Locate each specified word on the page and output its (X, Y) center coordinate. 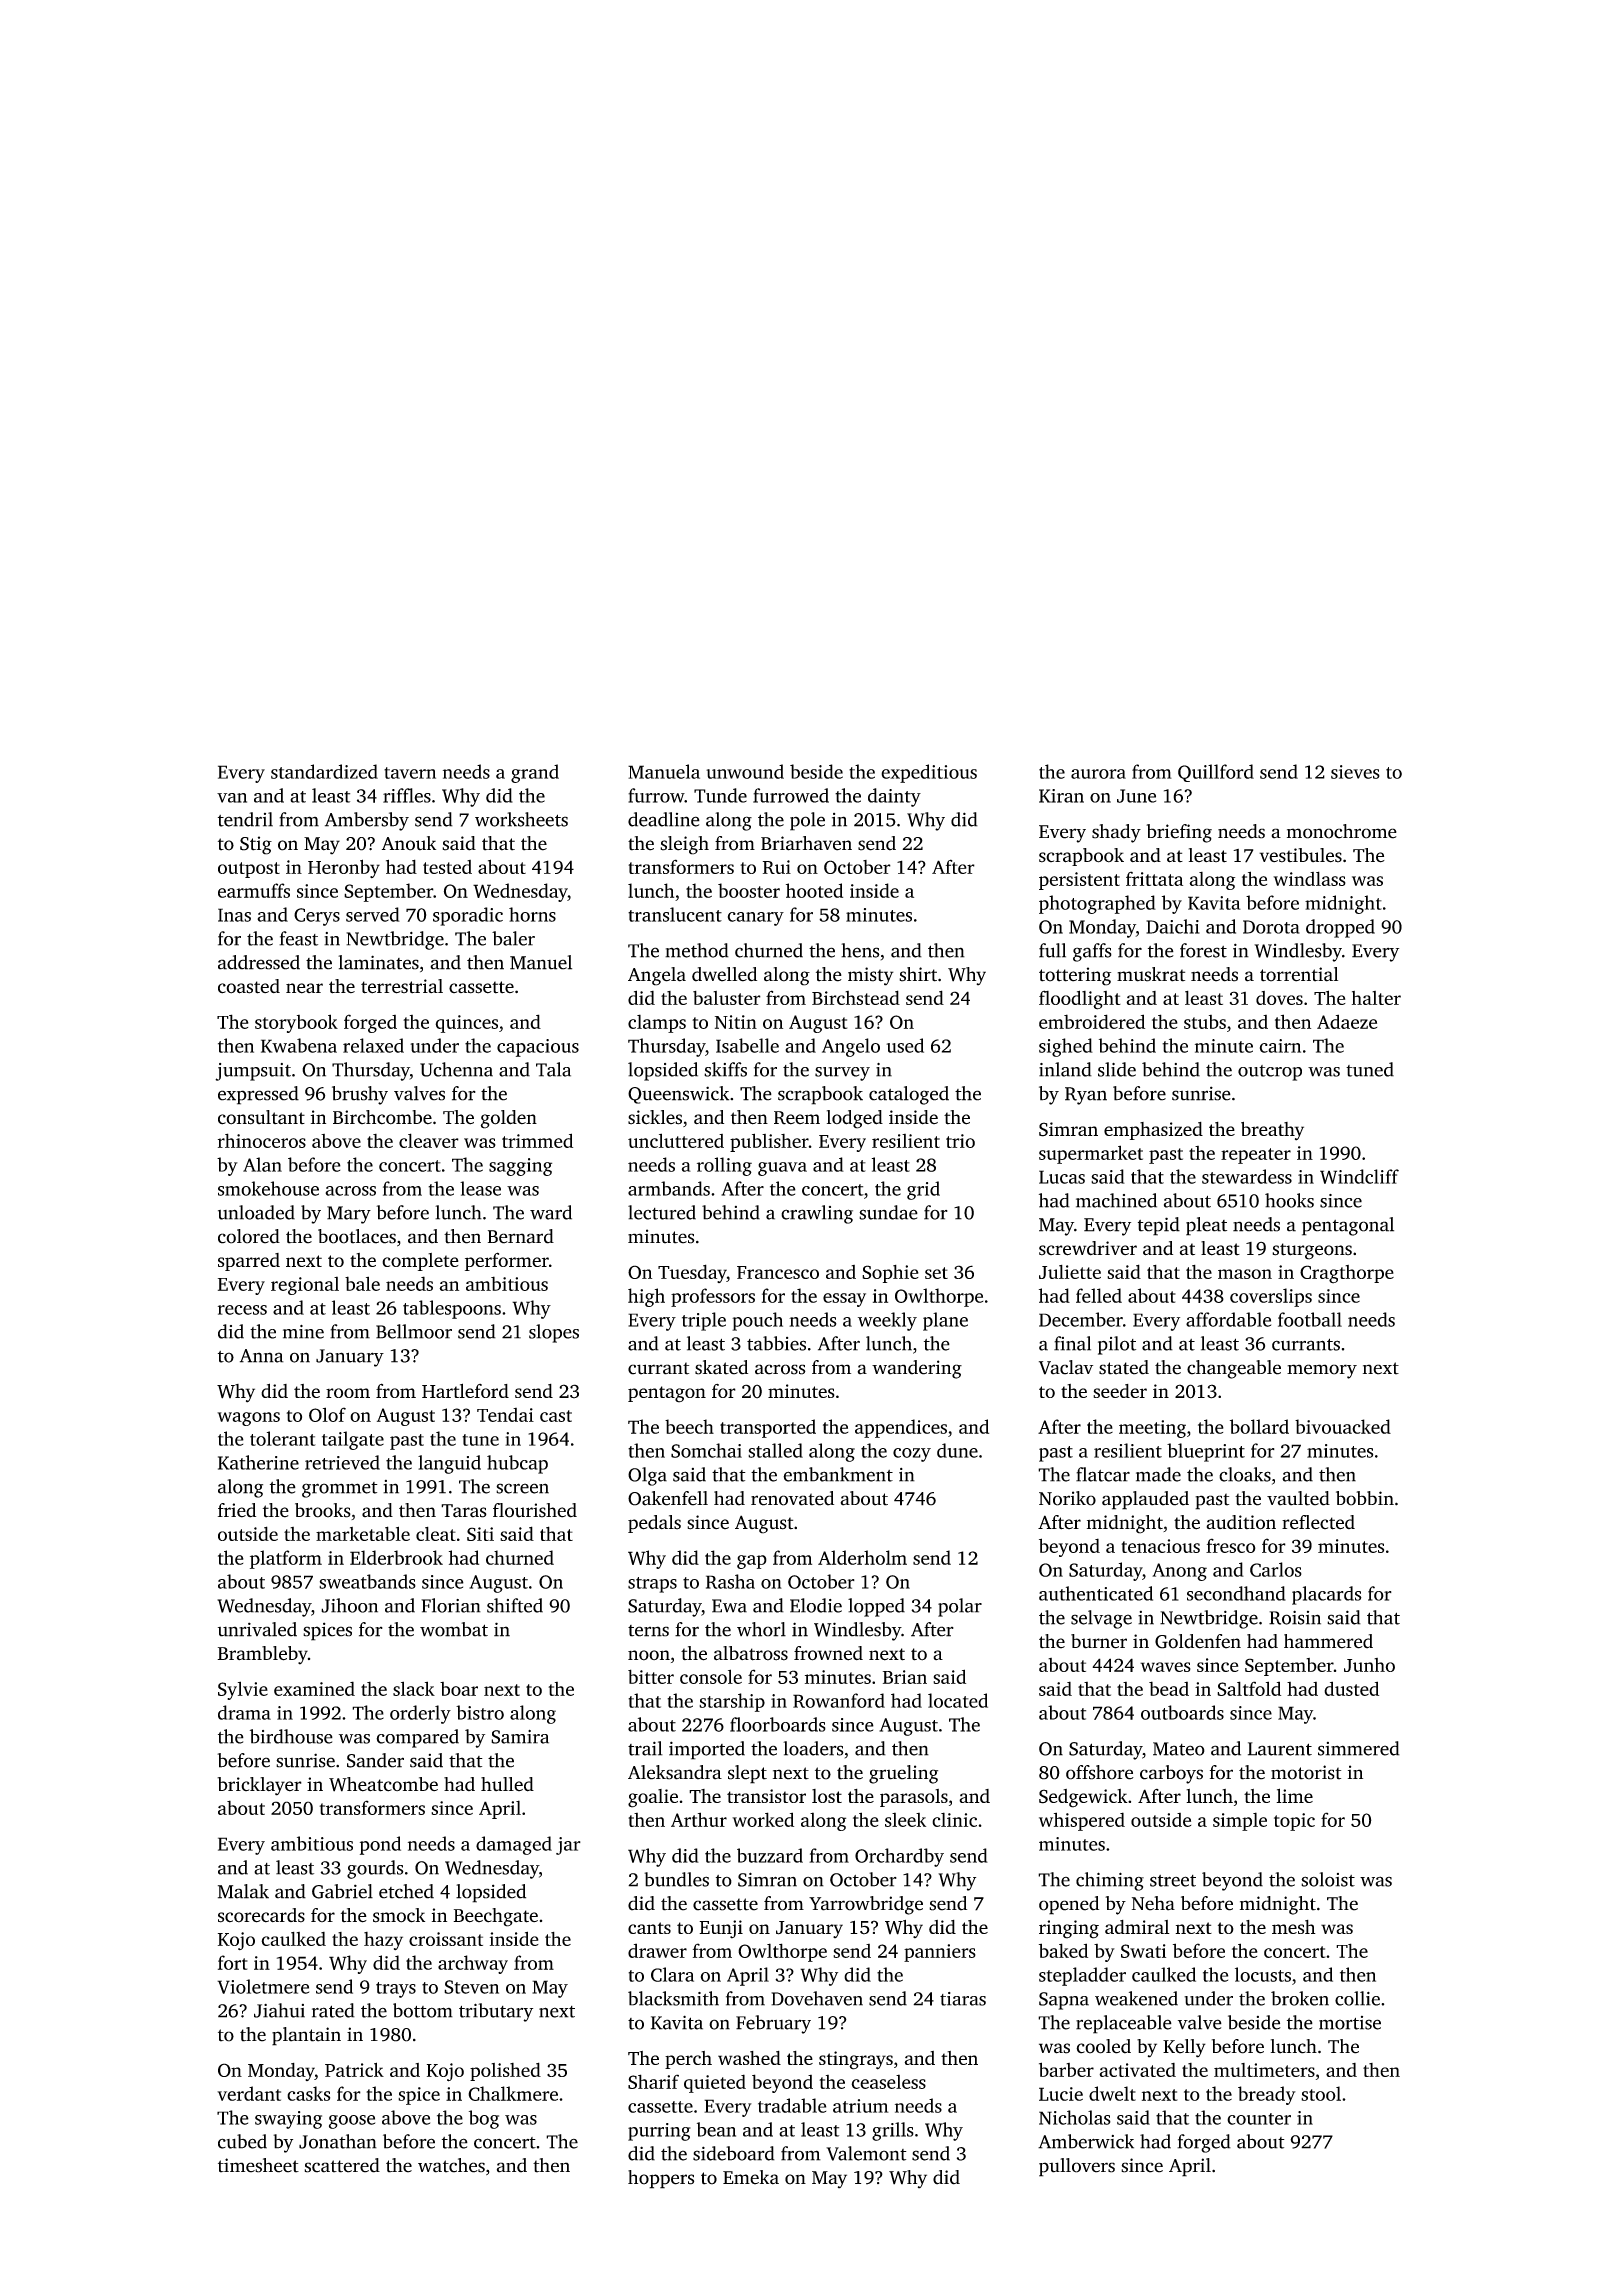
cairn (1280, 1046)
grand (535, 773)
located (958, 1700)
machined (1116, 1200)
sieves (1355, 772)
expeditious (929, 773)
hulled (507, 1784)
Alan (262, 1164)
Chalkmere (513, 2093)
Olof (327, 1414)
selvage (1101, 1619)
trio (960, 1141)
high (646, 1297)
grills (893, 2131)
